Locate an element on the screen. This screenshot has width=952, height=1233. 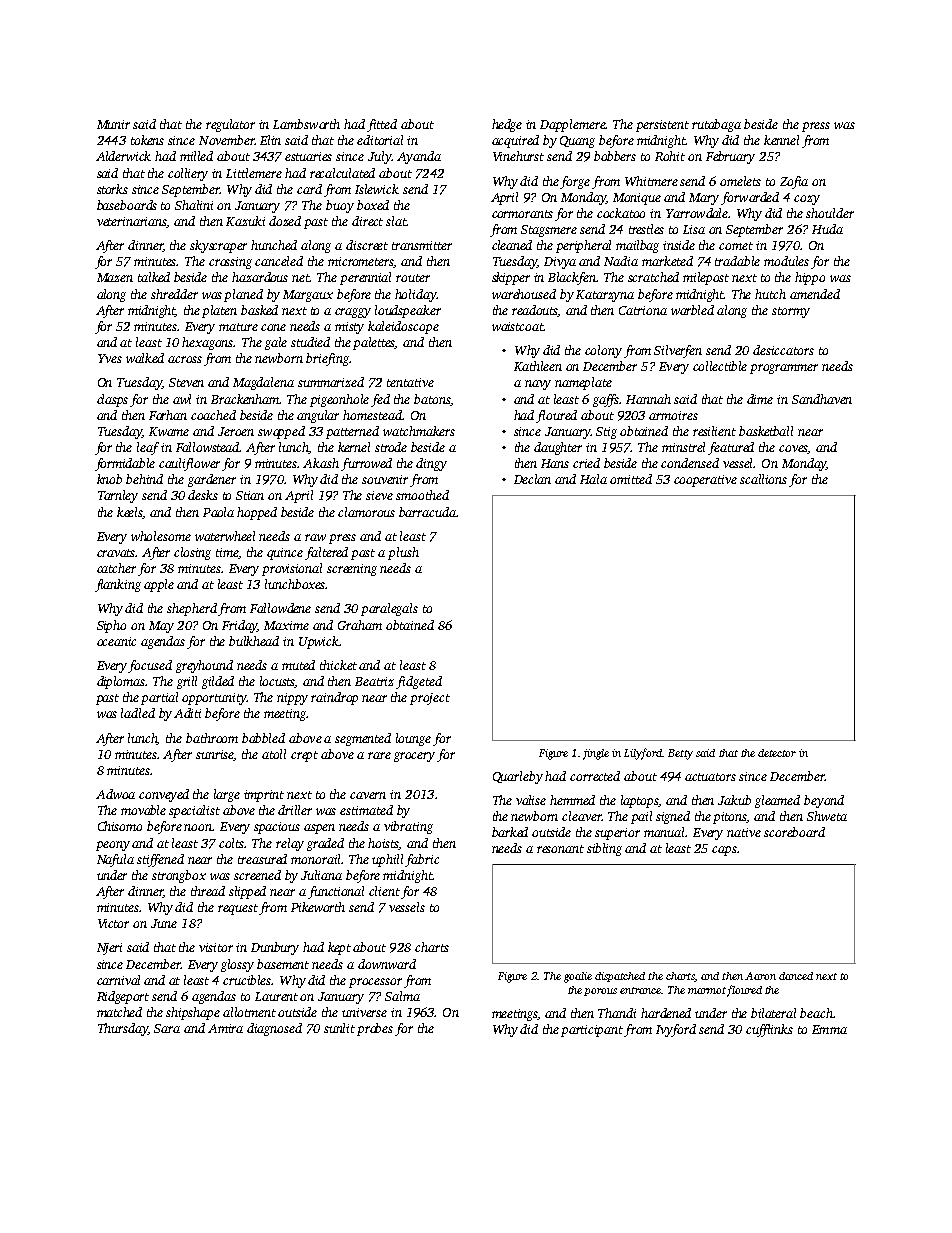
Hala is located at coordinates (593, 479).
